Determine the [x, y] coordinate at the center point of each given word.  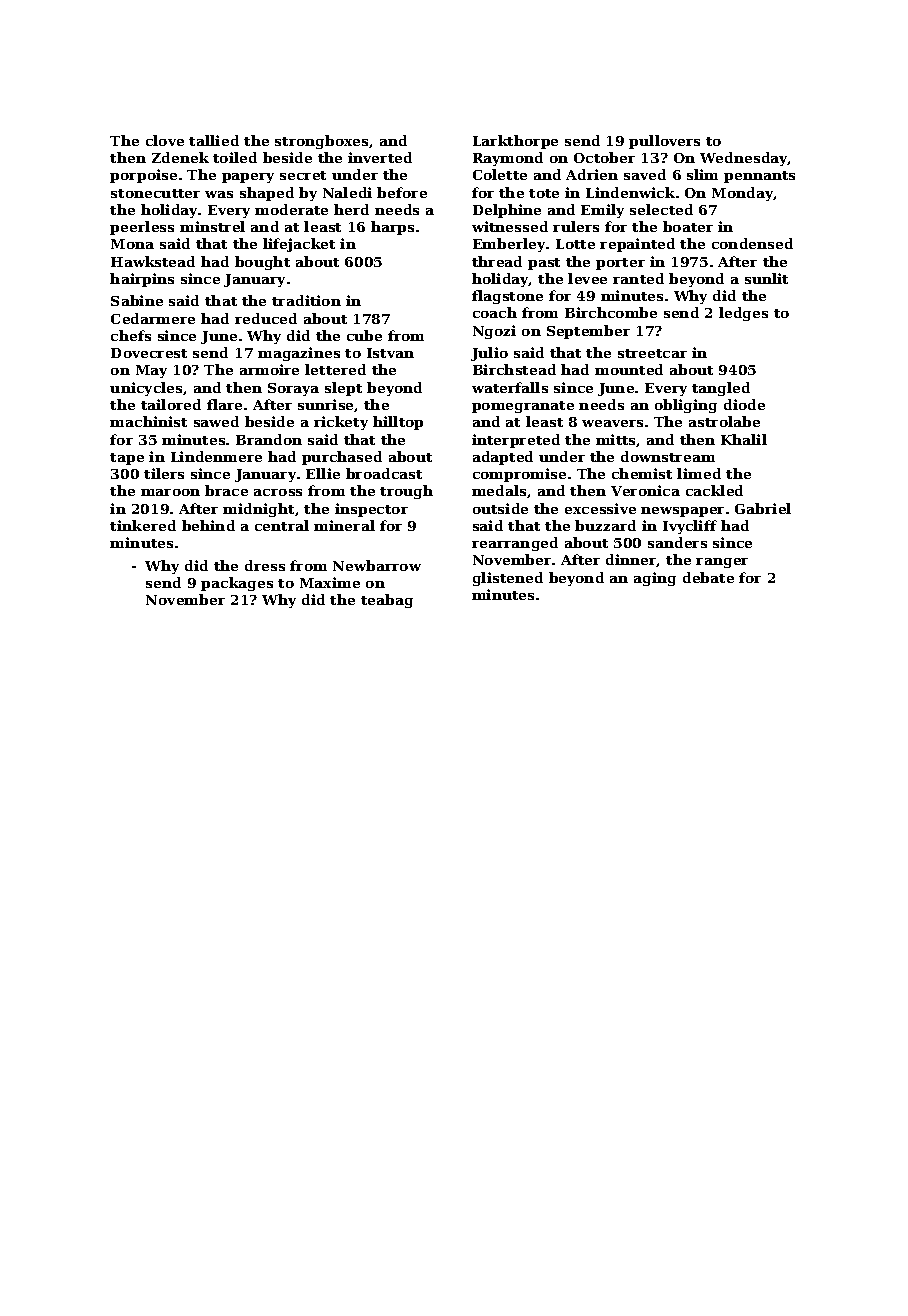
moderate [291, 209]
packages [237, 584]
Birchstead [514, 369]
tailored [171, 404]
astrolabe [724, 421]
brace [226, 490]
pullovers [664, 142]
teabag [387, 601]
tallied [214, 140]
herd [351, 209]
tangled [721, 389]
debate [708, 577]
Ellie [323, 473]
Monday [743, 194]
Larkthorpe [515, 142]
